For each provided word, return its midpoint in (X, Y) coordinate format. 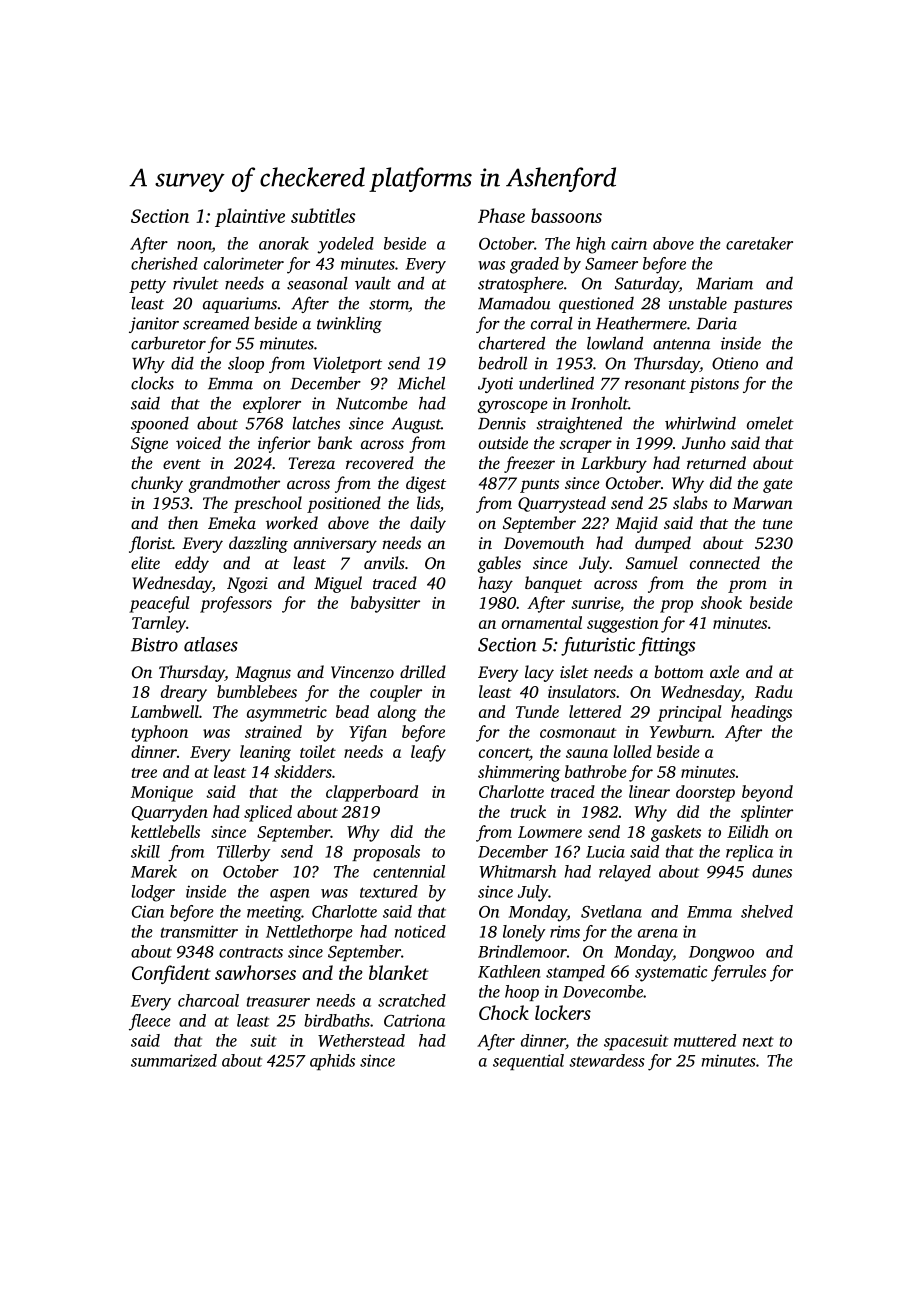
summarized (174, 1060)
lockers (563, 1012)
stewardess (607, 1060)
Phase (501, 215)
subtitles (323, 215)
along (397, 713)
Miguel (338, 584)
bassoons (566, 215)
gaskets (676, 833)
